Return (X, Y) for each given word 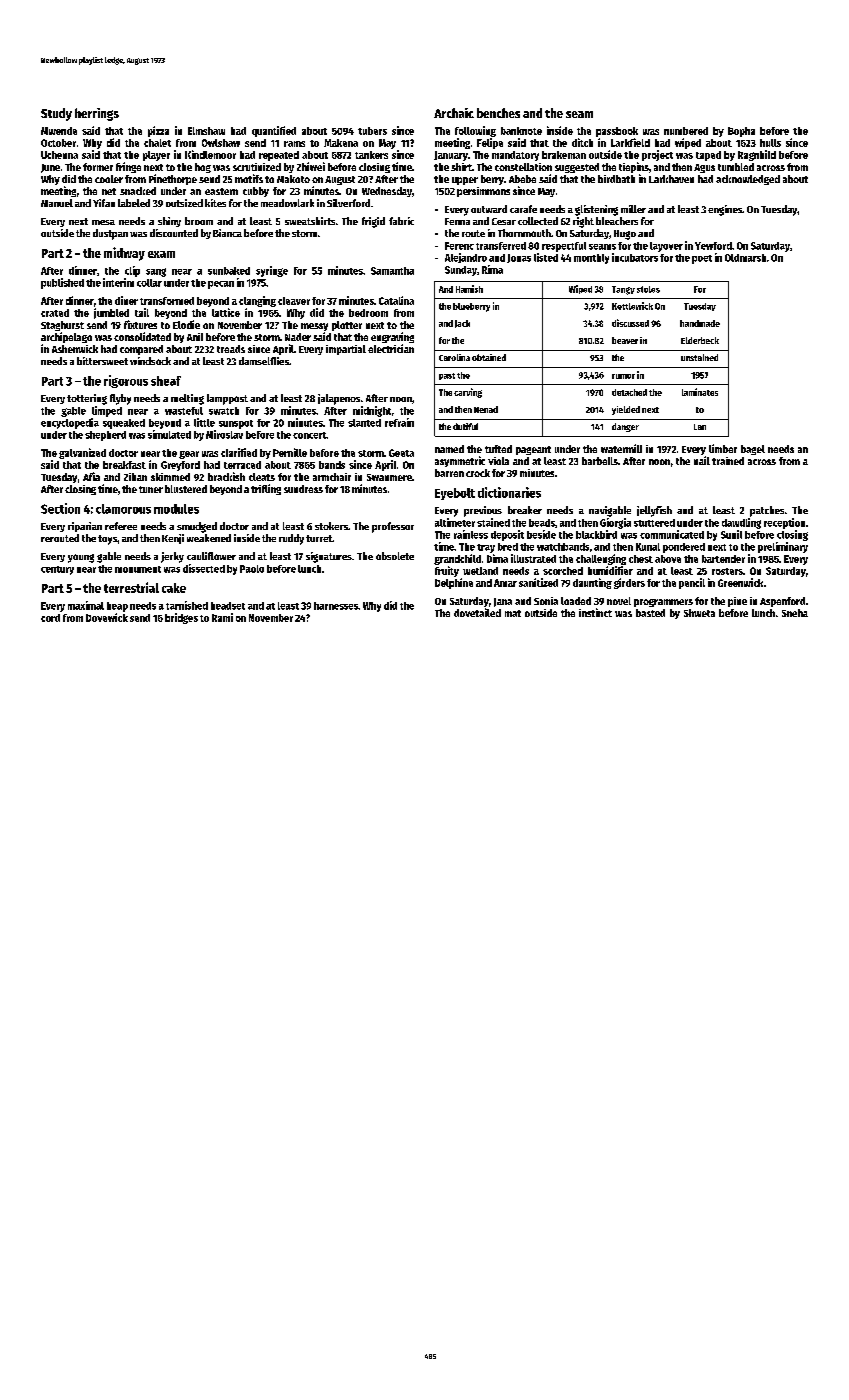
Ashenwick (75, 349)
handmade (700, 323)
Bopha (741, 132)
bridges (181, 618)
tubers (372, 131)
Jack (462, 324)
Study (56, 114)
